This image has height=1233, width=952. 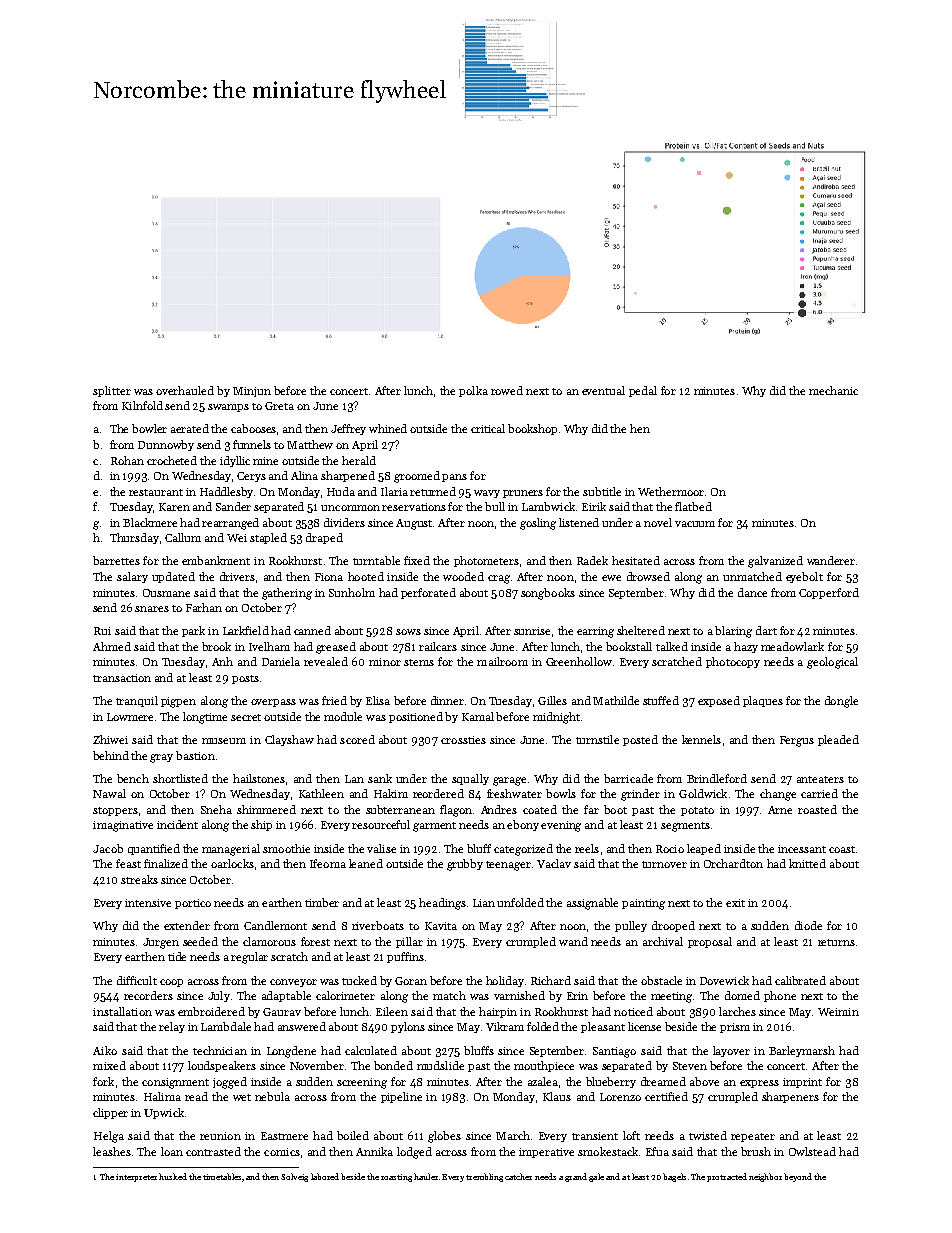 What do you see at coordinates (162, 1096) in the image?
I see `Halima` at bounding box center [162, 1096].
